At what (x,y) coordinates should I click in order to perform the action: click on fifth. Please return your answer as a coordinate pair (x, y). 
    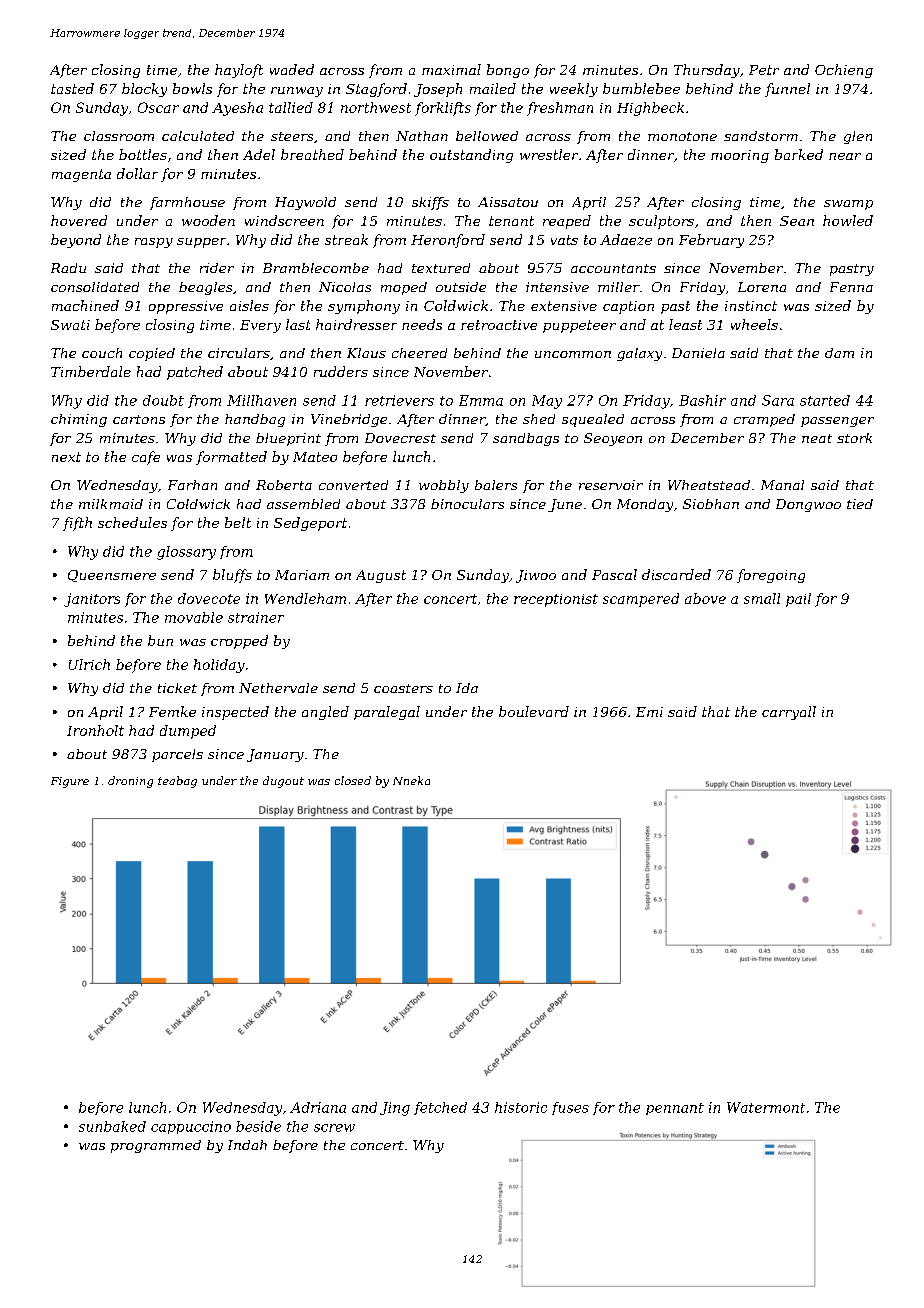
    Looking at the image, I should click on (77, 524).
